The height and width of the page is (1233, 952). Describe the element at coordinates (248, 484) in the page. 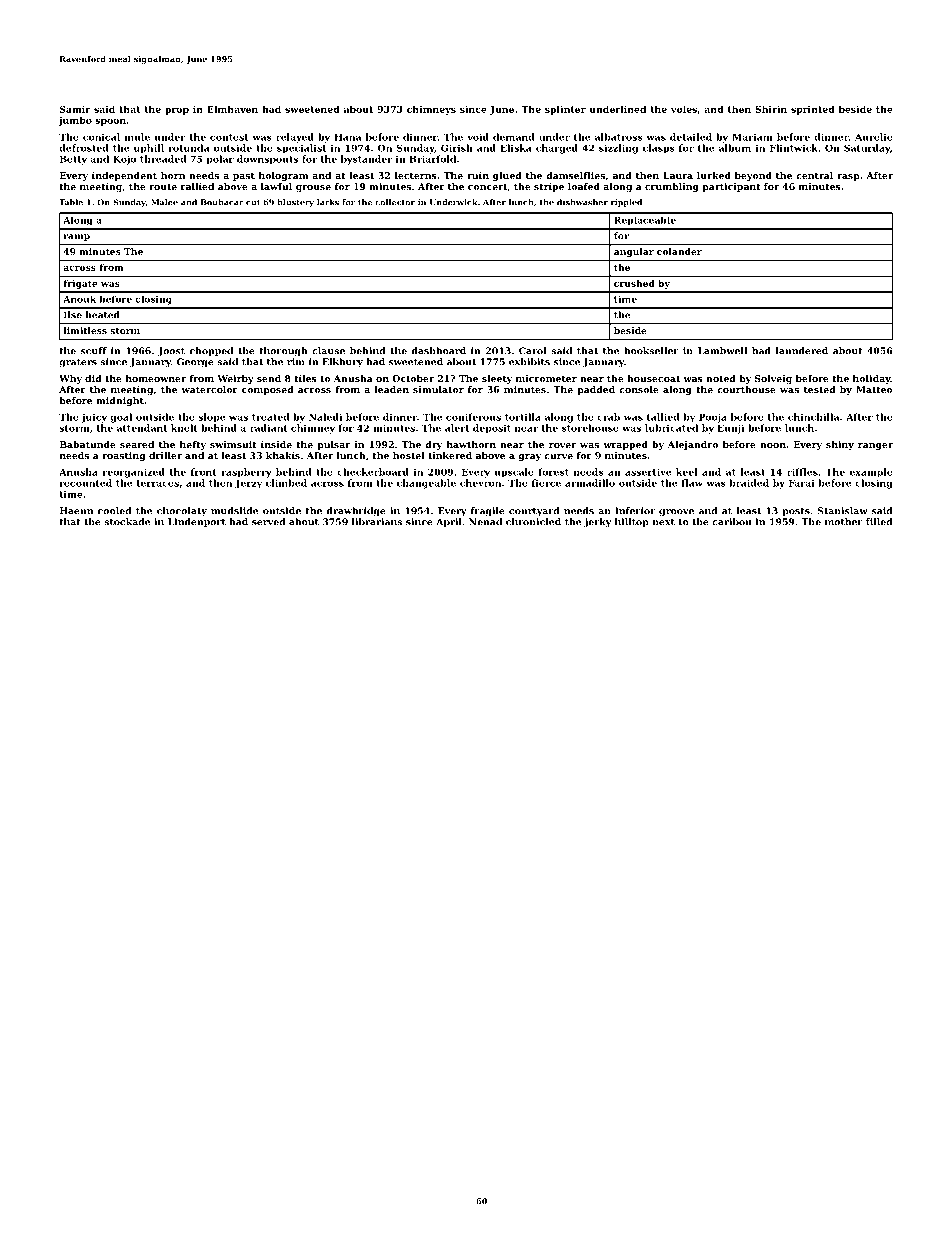

I see `Jerzy` at that location.
